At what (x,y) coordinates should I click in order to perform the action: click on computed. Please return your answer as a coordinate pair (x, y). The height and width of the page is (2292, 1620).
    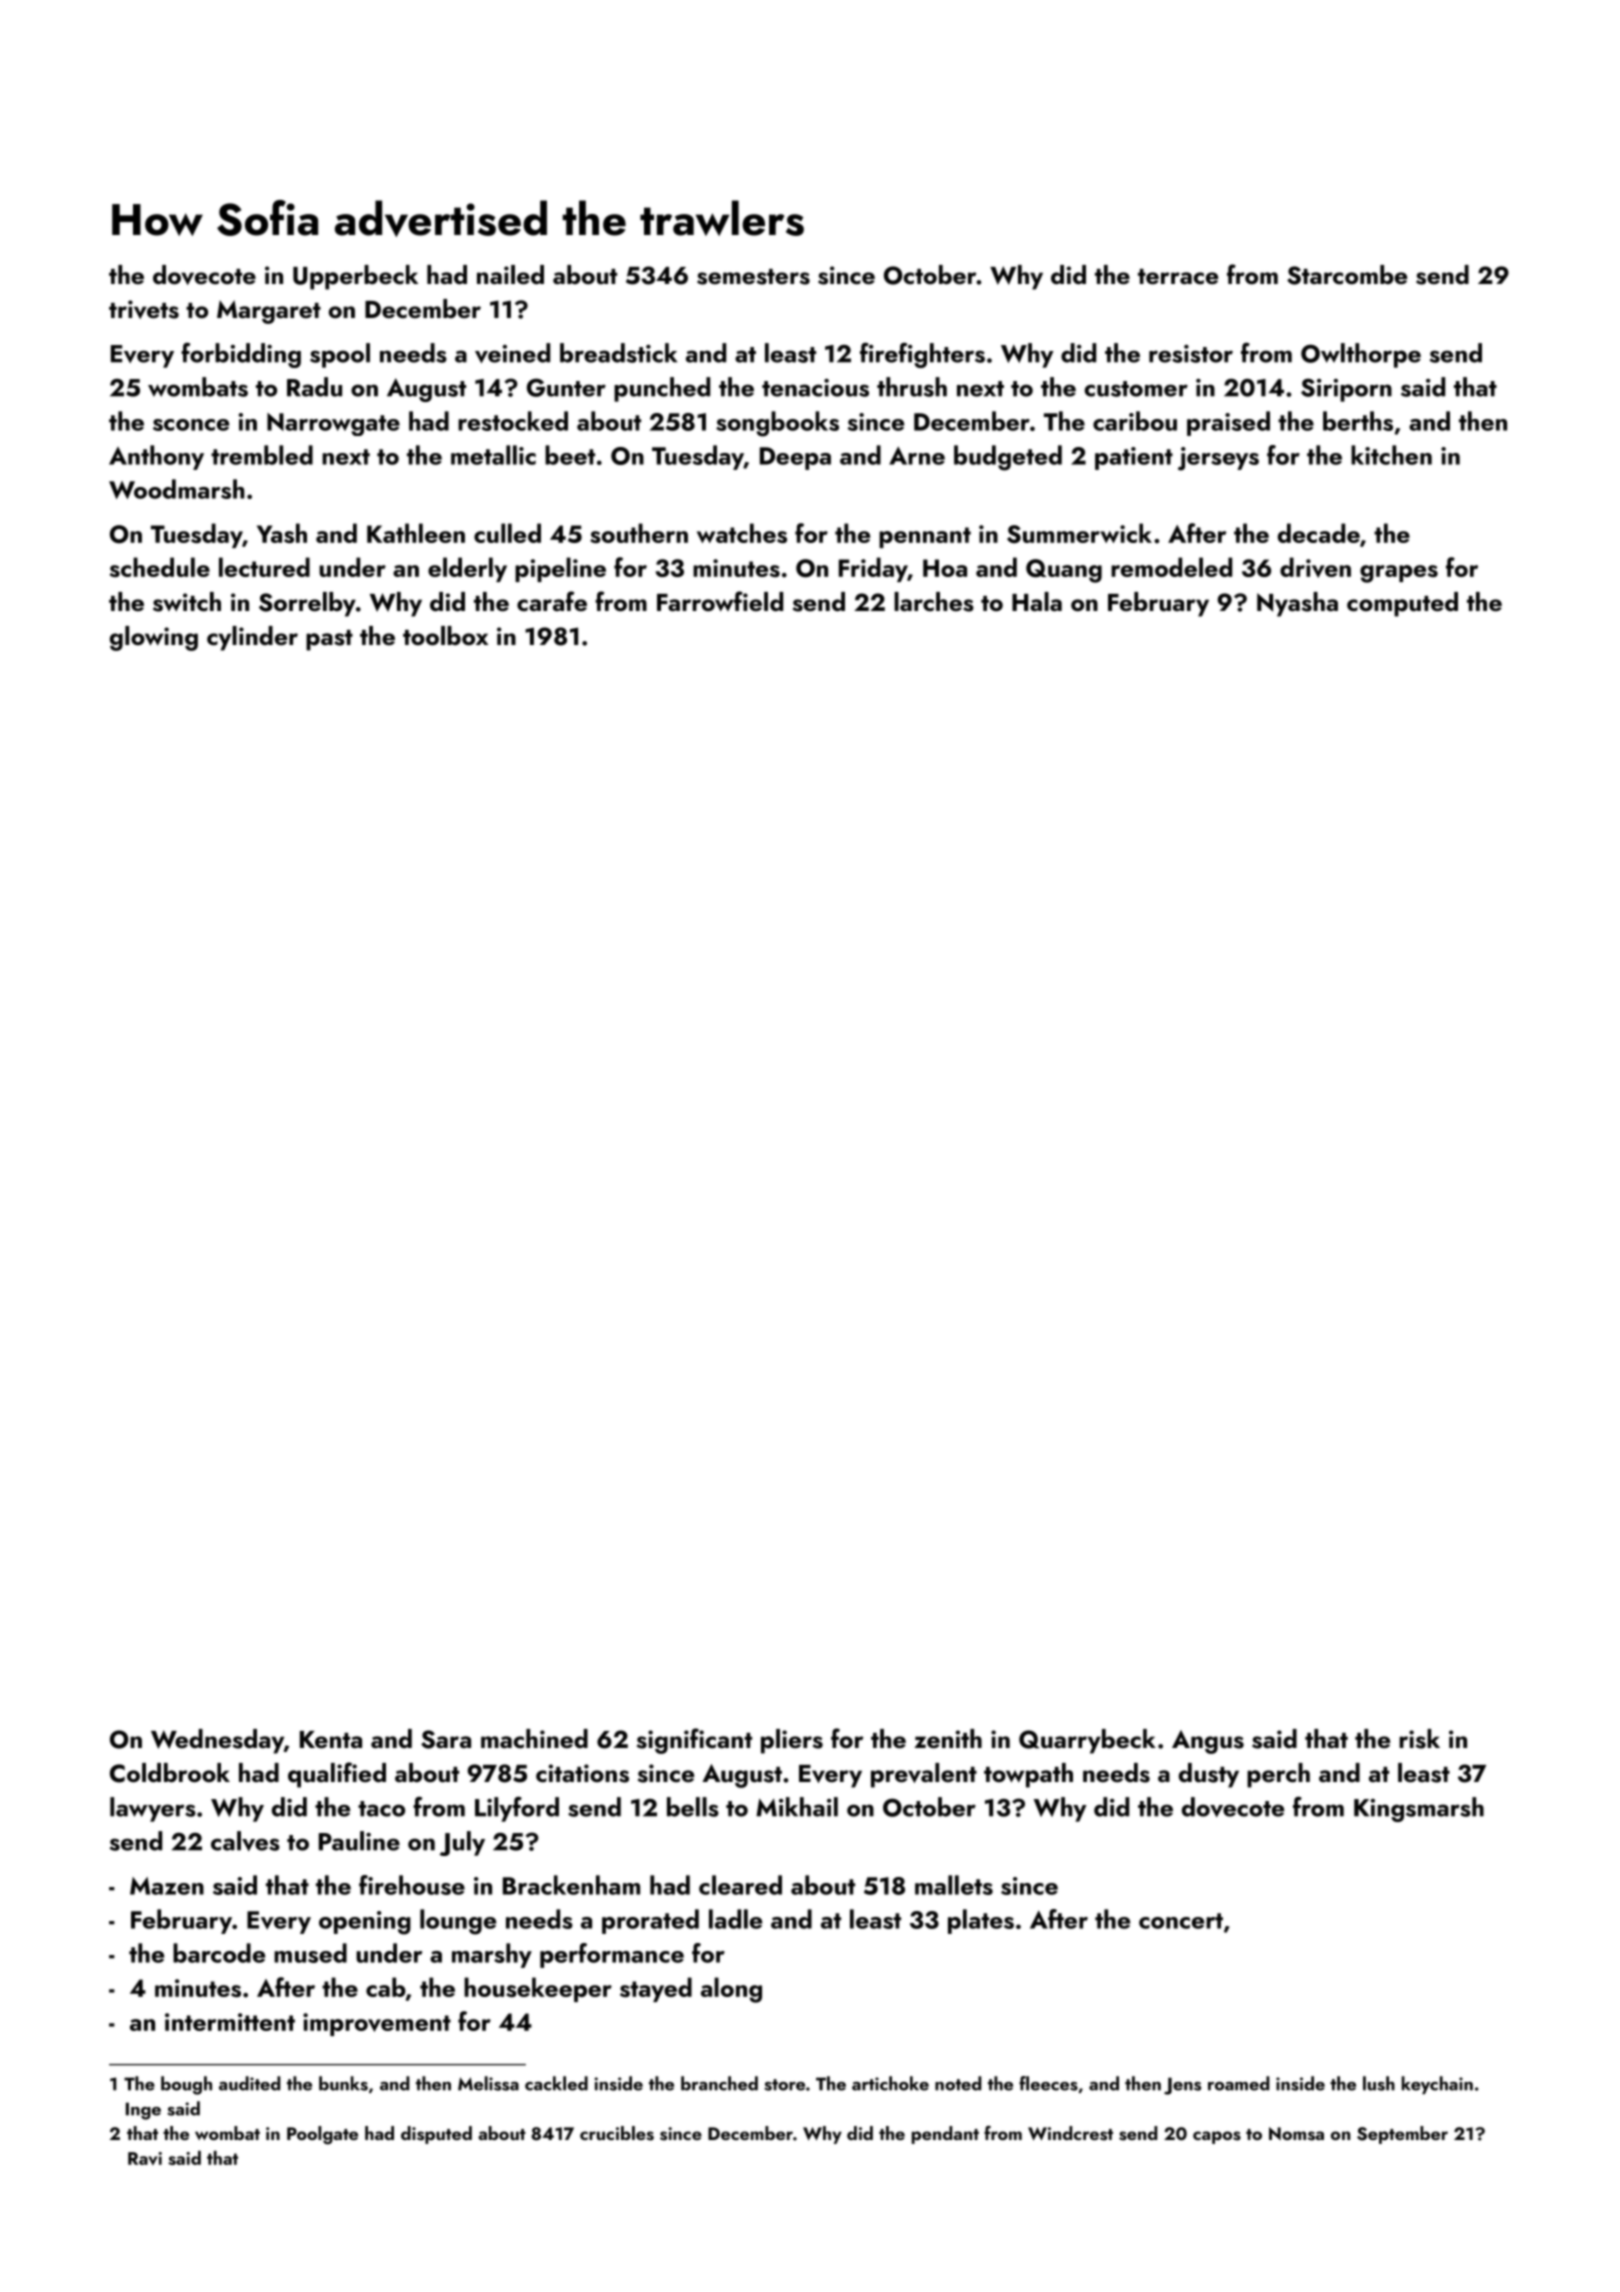
    Looking at the image, I should click on (1402, 604).
